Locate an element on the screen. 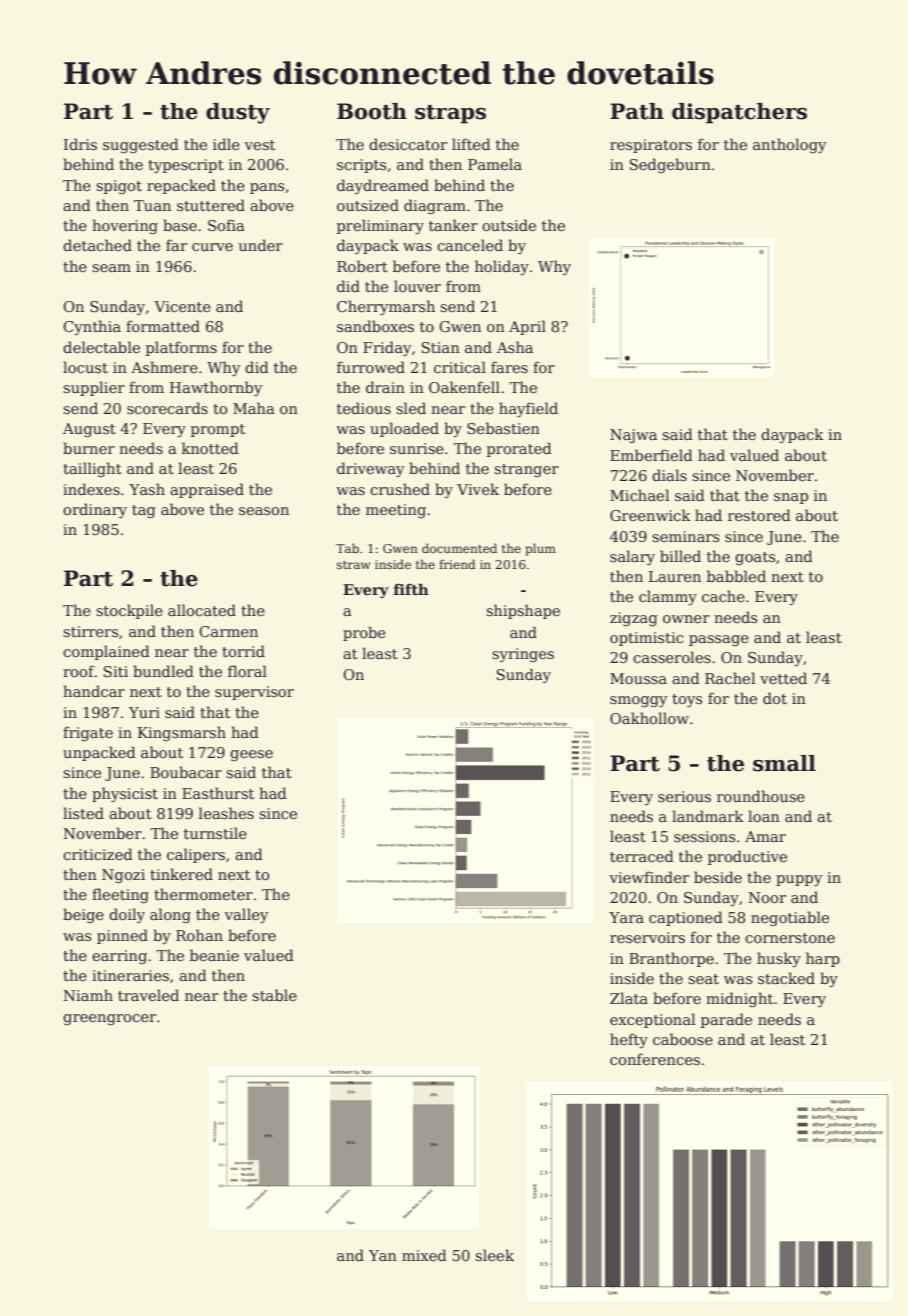  Pamela is located at coordinates (495, 164).
